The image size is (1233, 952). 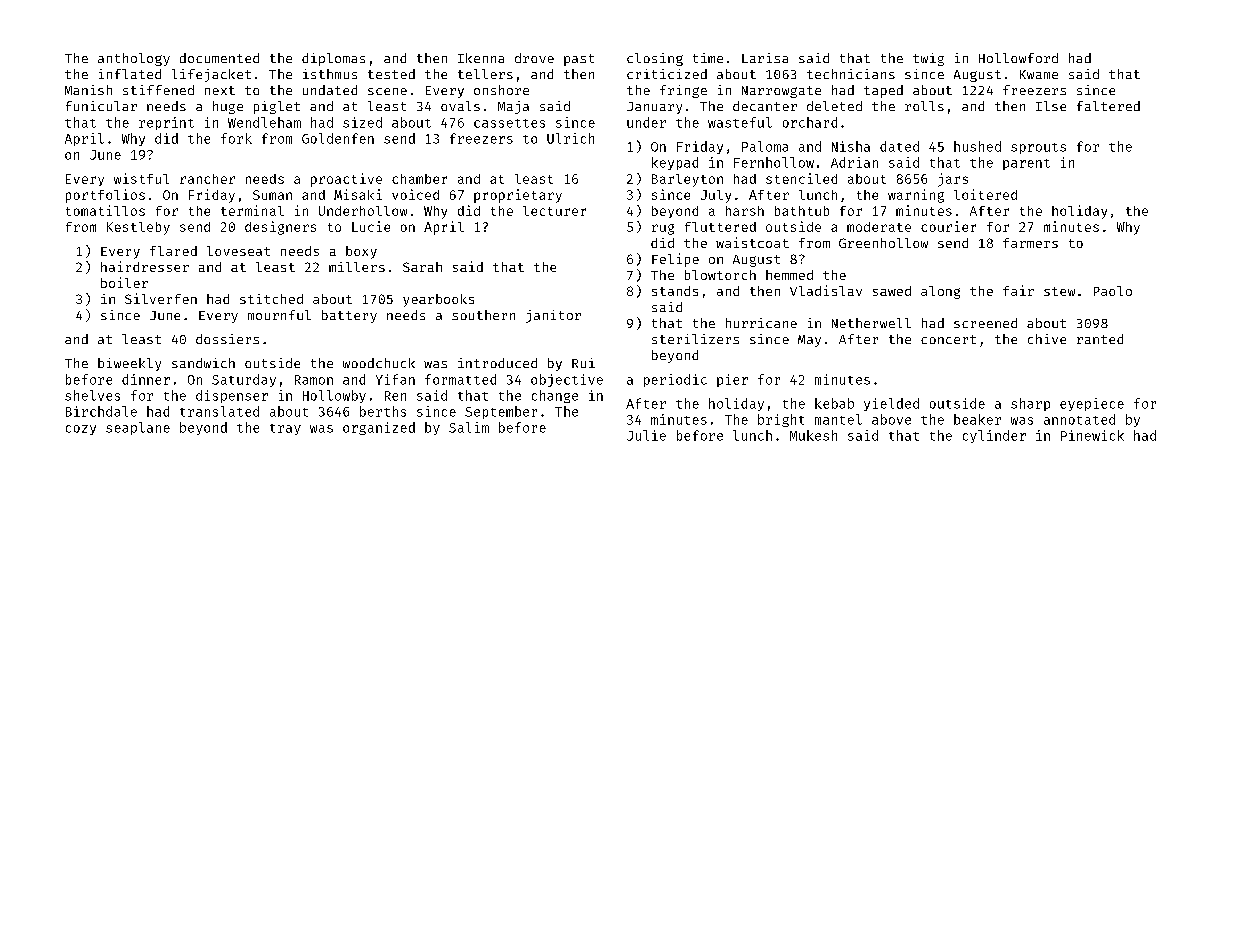 I want to click on Kestleby, so click(x=138, y=228).
